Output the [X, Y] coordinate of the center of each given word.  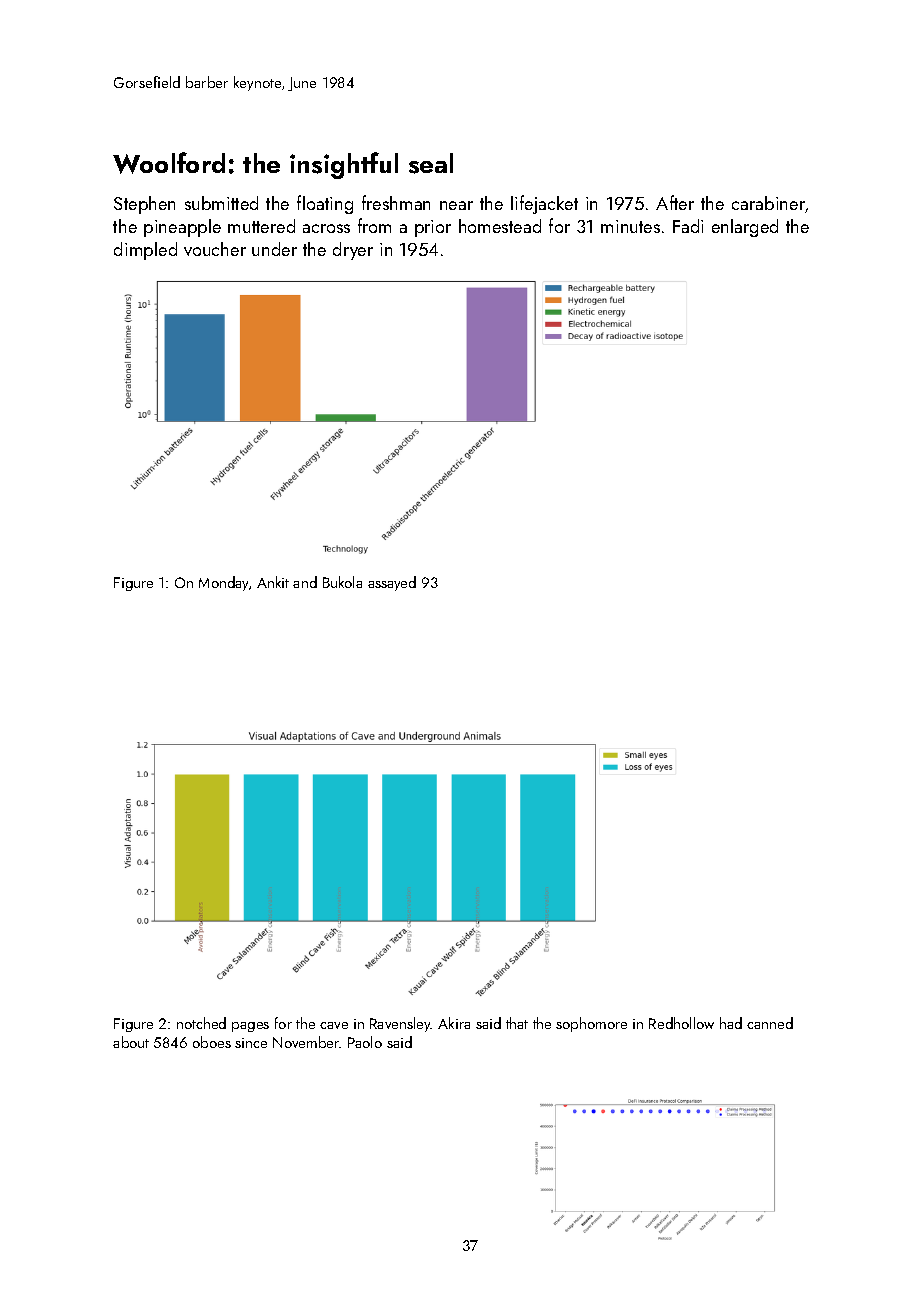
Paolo [365, 1042]
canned [770, 1023]
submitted [221, 203]
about [131, 1042]
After [675, 202]
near [456, 205]
